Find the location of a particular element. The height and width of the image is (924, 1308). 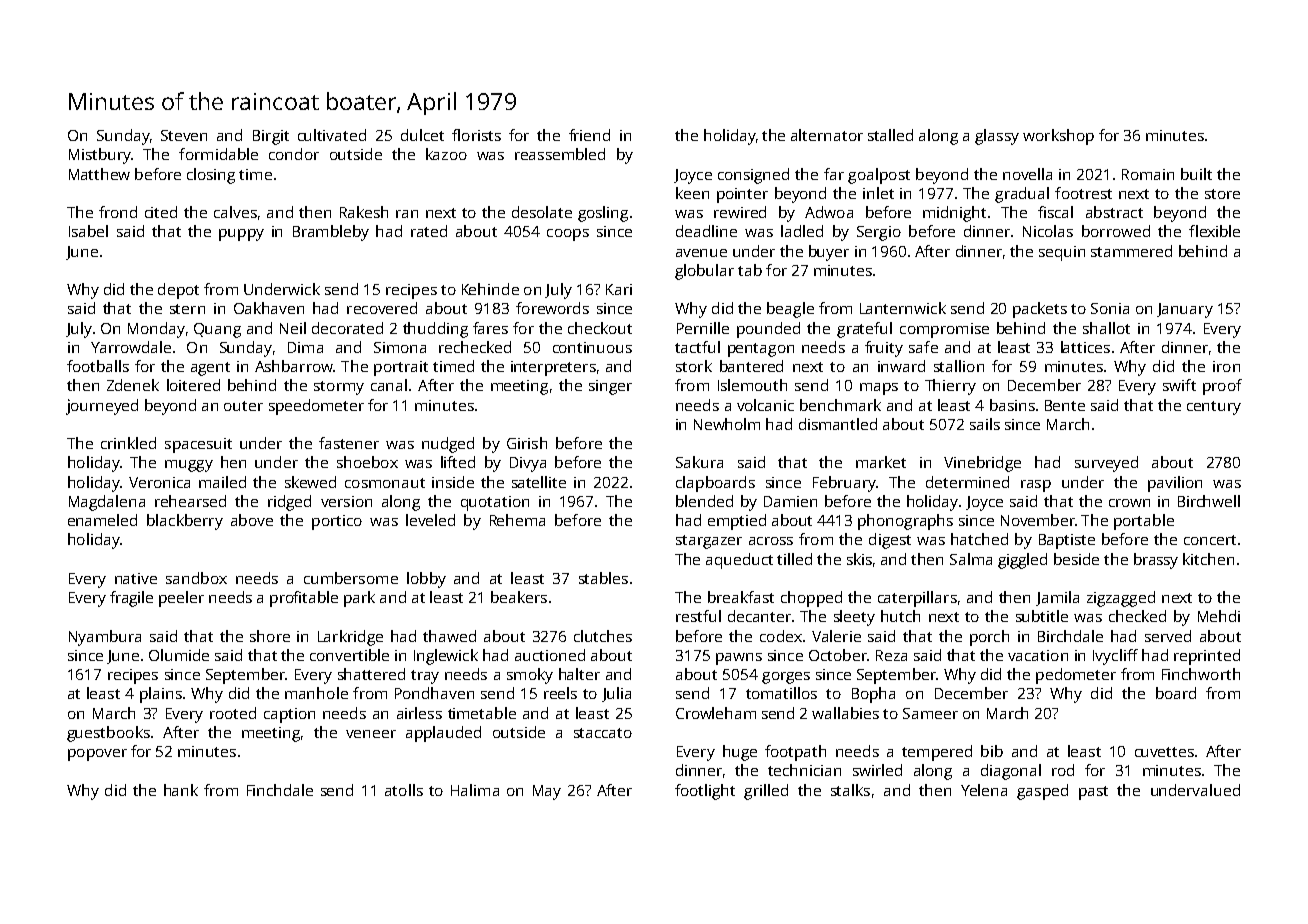

Steven is located at coordinates (184, 135).
